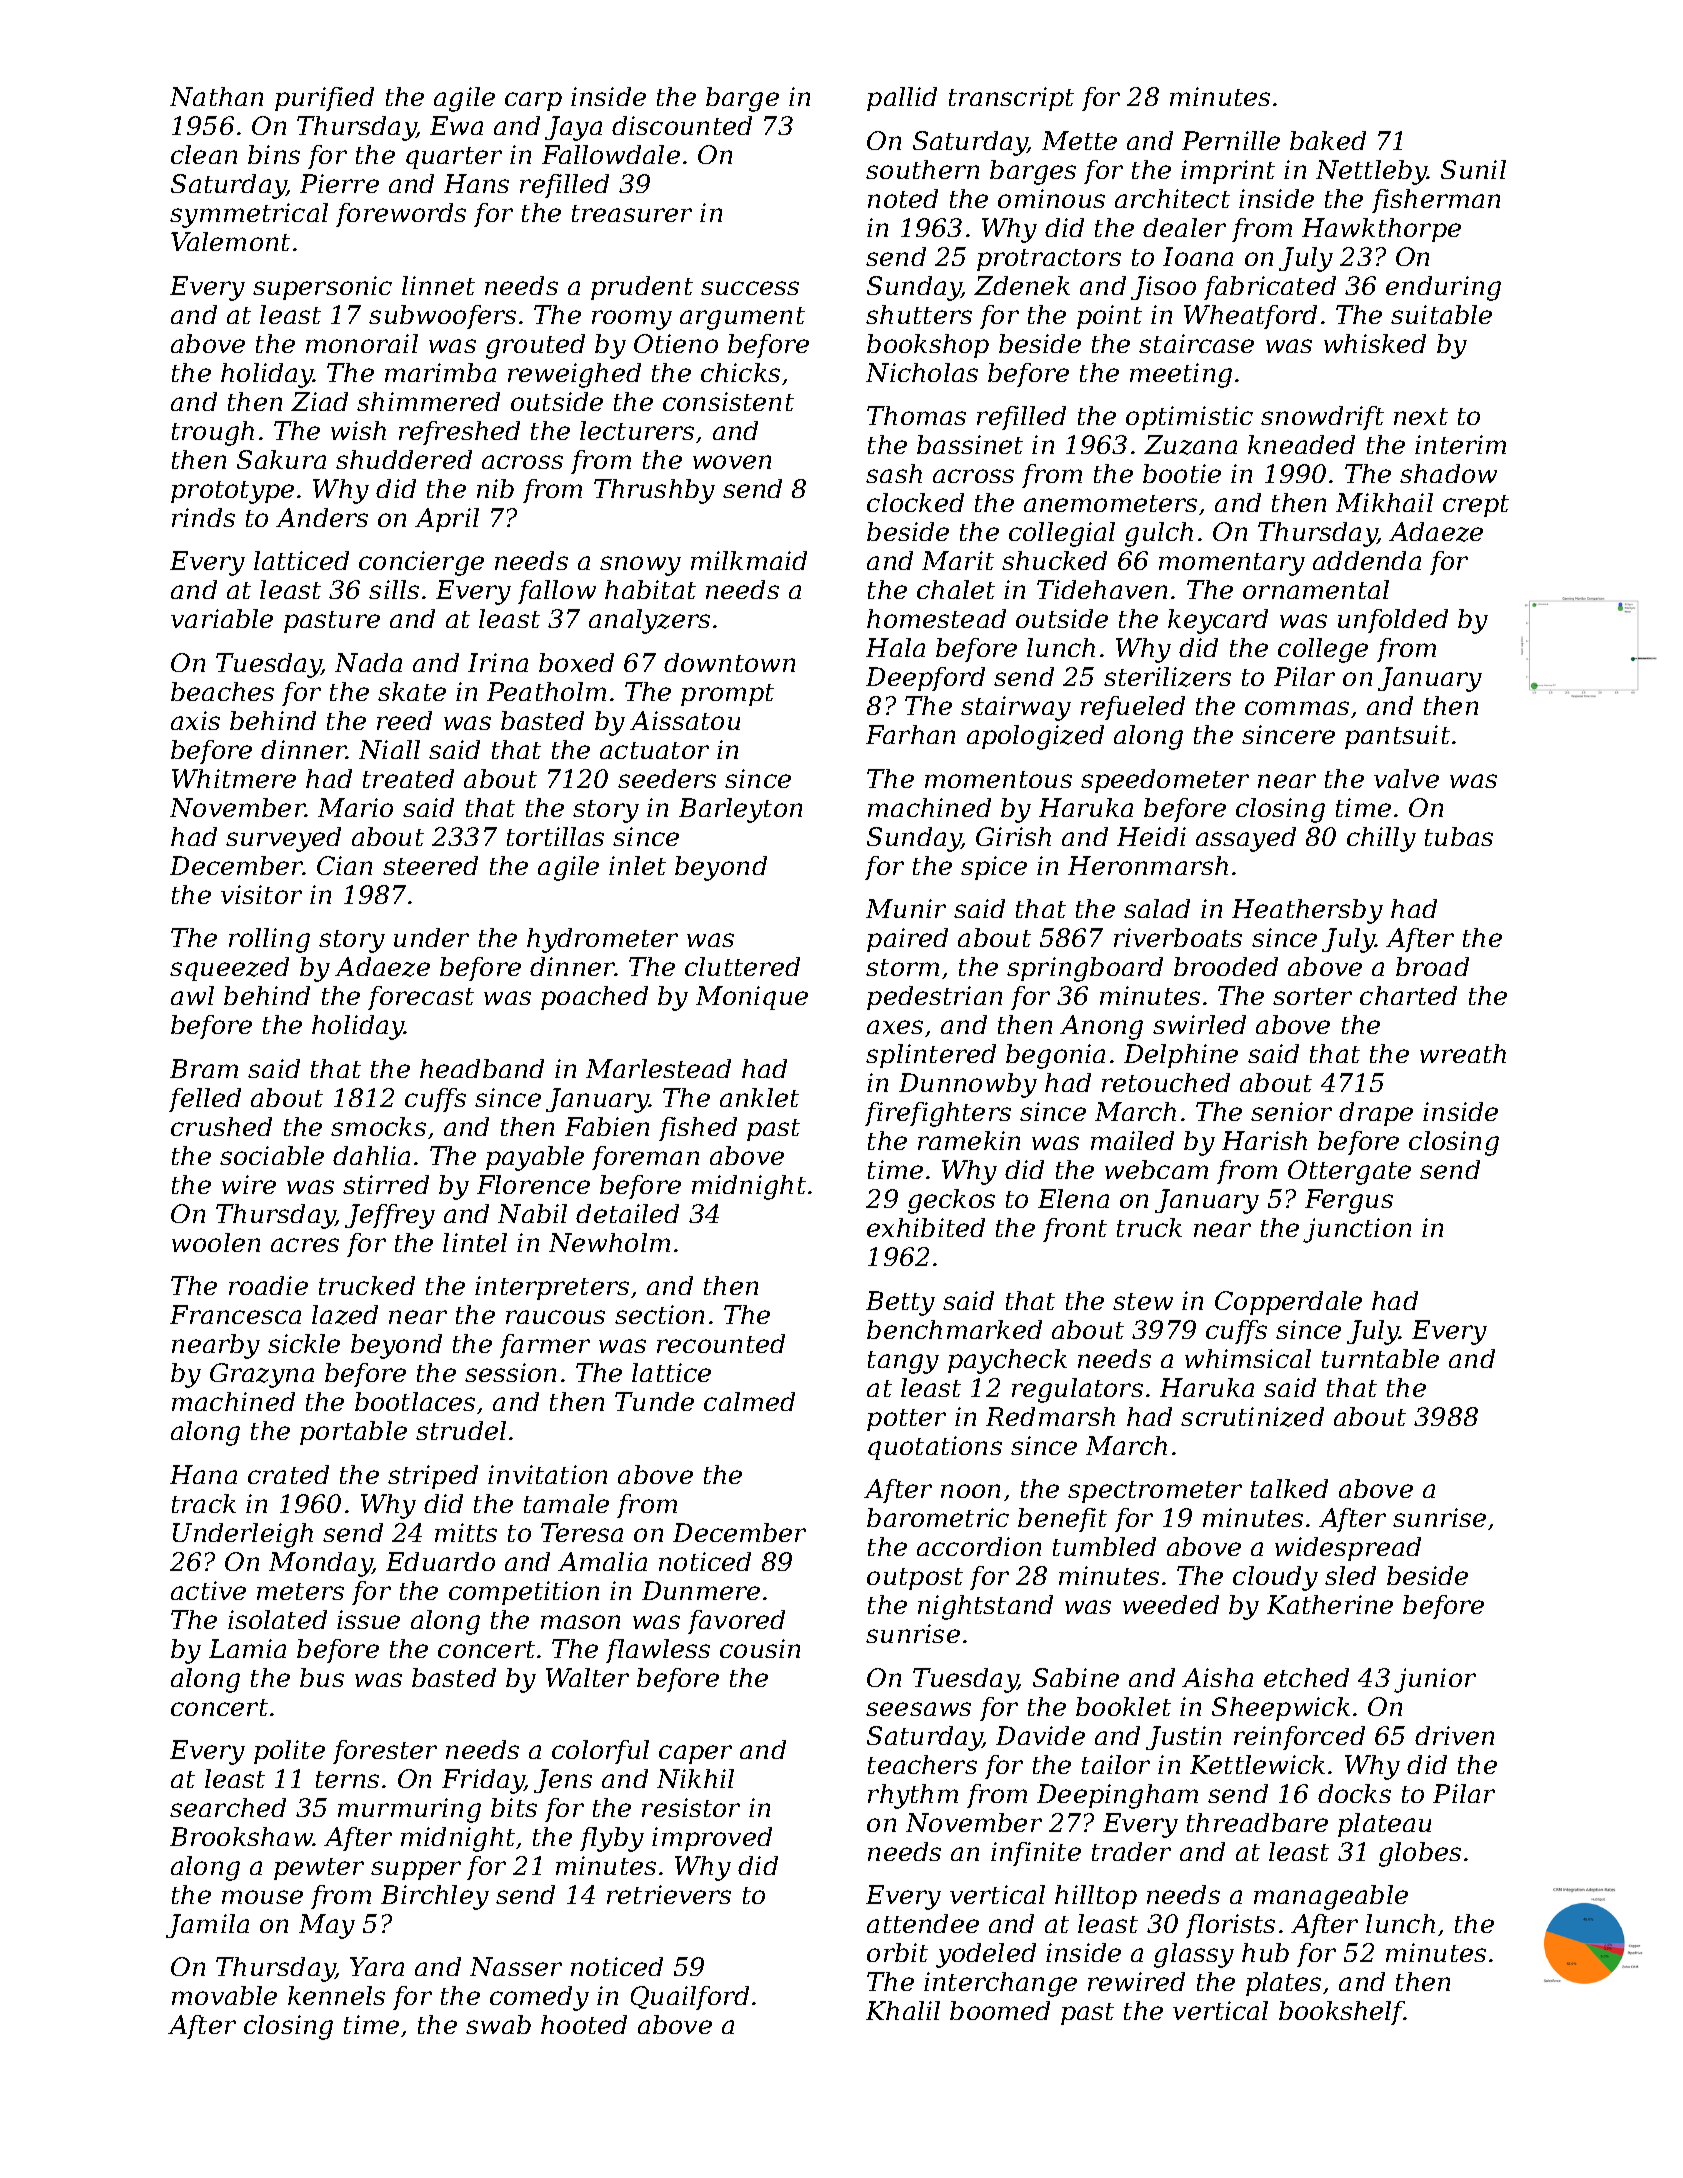 This screenshot has height=2178, width=1683. What do you see at coordinates (1172, 198) in the screenshot?
I see `architect` at bounding box center [1172, 198].
